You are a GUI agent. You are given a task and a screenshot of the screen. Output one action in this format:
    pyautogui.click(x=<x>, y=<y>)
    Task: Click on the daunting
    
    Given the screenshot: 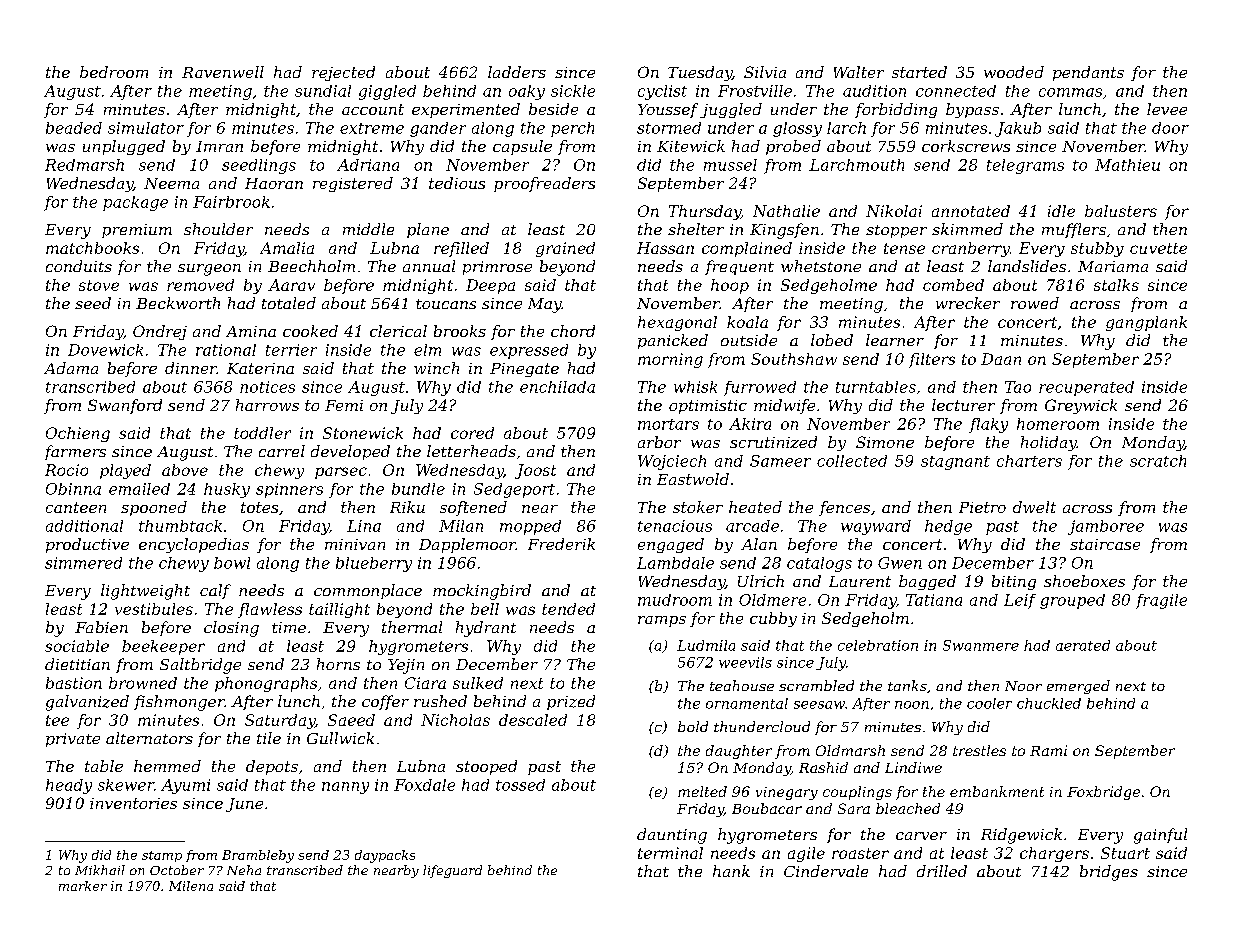 What is the action you would take?
    pyautogui.click(x=672, y=836)
